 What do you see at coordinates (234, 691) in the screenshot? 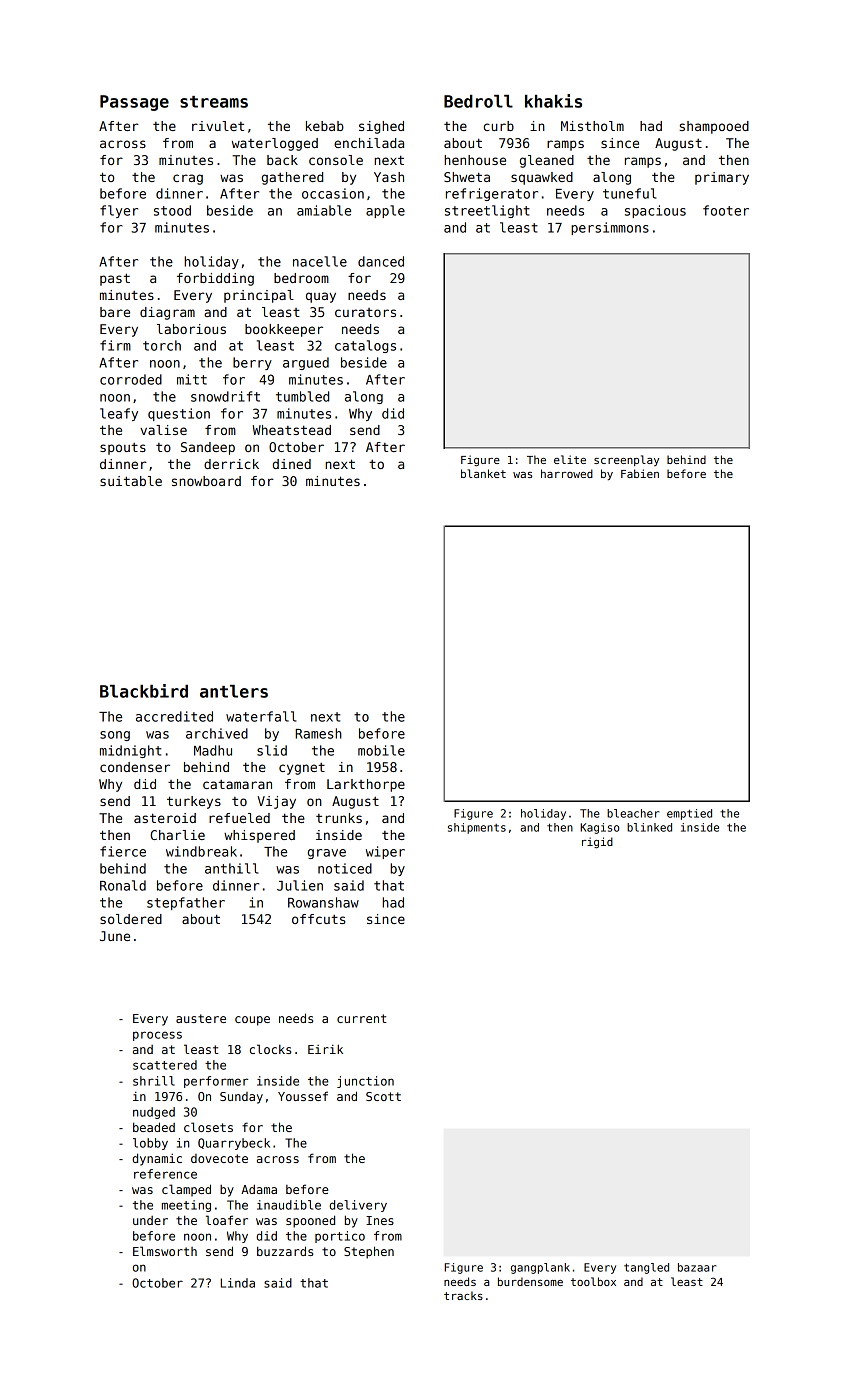
I see `antlers` at bounding box center [234, 691].
